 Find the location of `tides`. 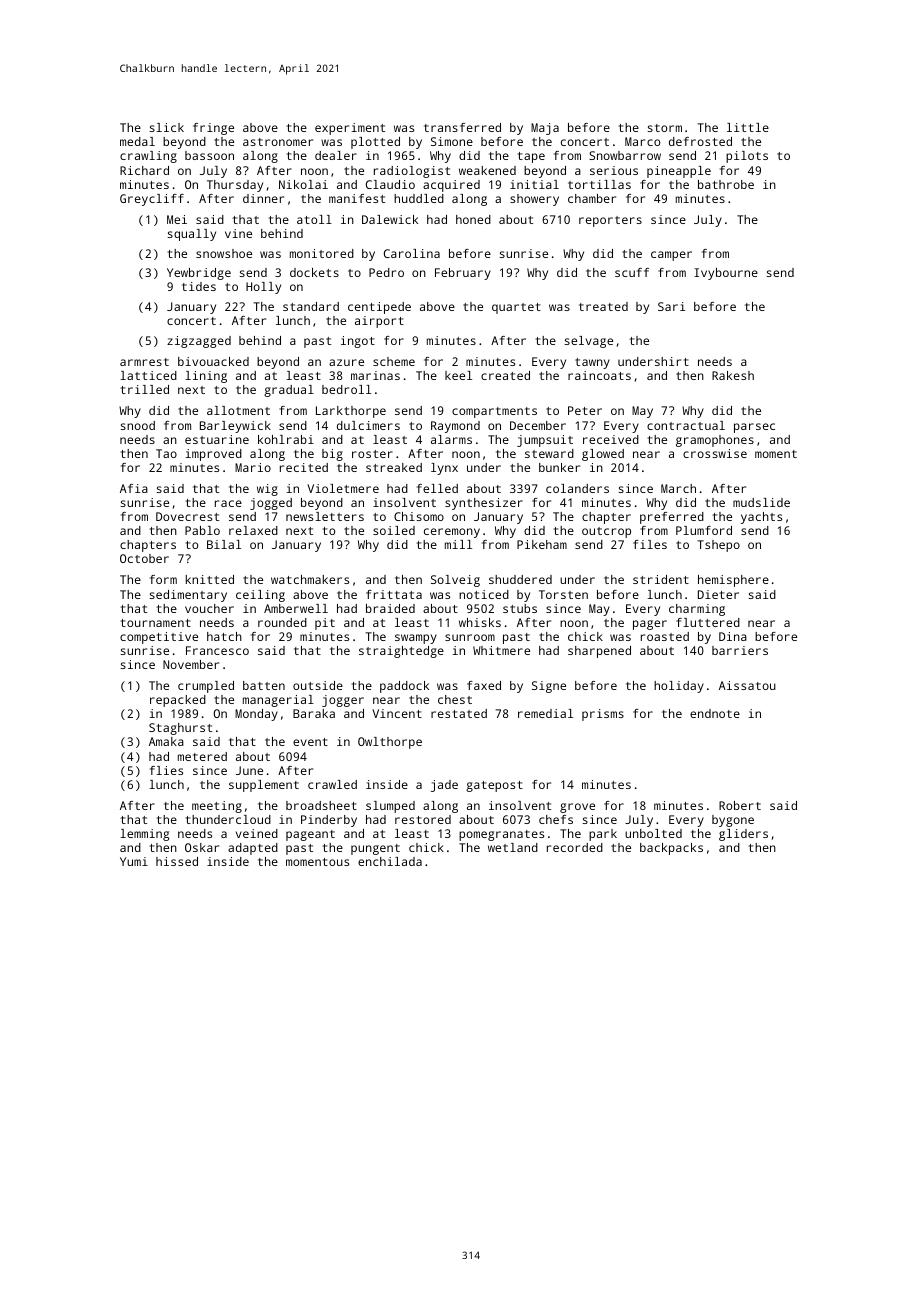

tides is located at coordinates (199, 286).
